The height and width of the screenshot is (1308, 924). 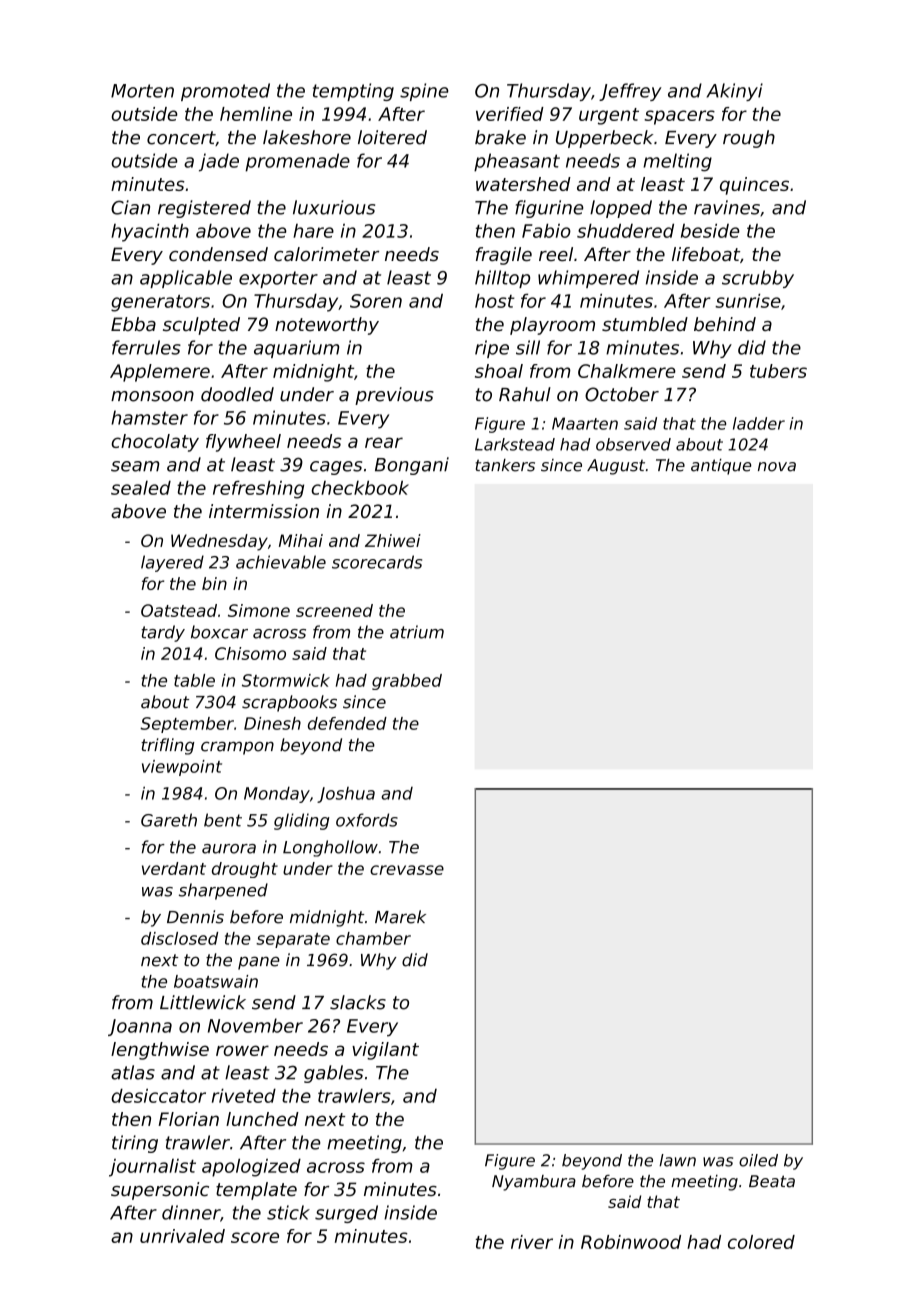 I want to click on Zhiwei, so click(x=393, y=540).
